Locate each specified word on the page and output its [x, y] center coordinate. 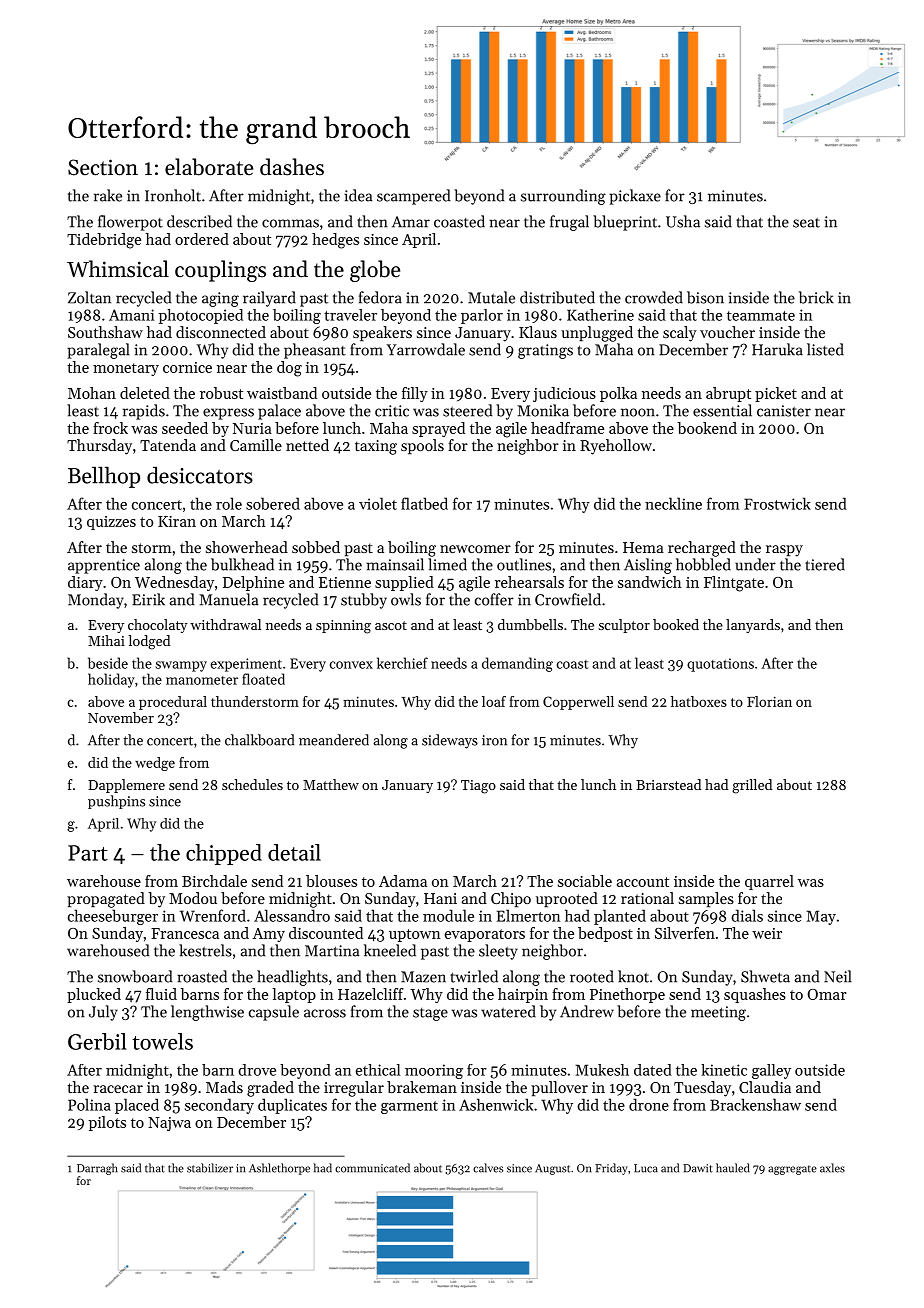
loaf [494, 701]
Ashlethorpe [279, 1169]
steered [467, 410]
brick [816, 297]
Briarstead [668, 784]
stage [430, 1014]
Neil [838, 976]
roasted [202, 976]
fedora [380, 297]
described [199, 221]
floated [263, 679]
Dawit [698, 1168]
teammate [761, 316]
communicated [372, 1168]
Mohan [92, 393]
